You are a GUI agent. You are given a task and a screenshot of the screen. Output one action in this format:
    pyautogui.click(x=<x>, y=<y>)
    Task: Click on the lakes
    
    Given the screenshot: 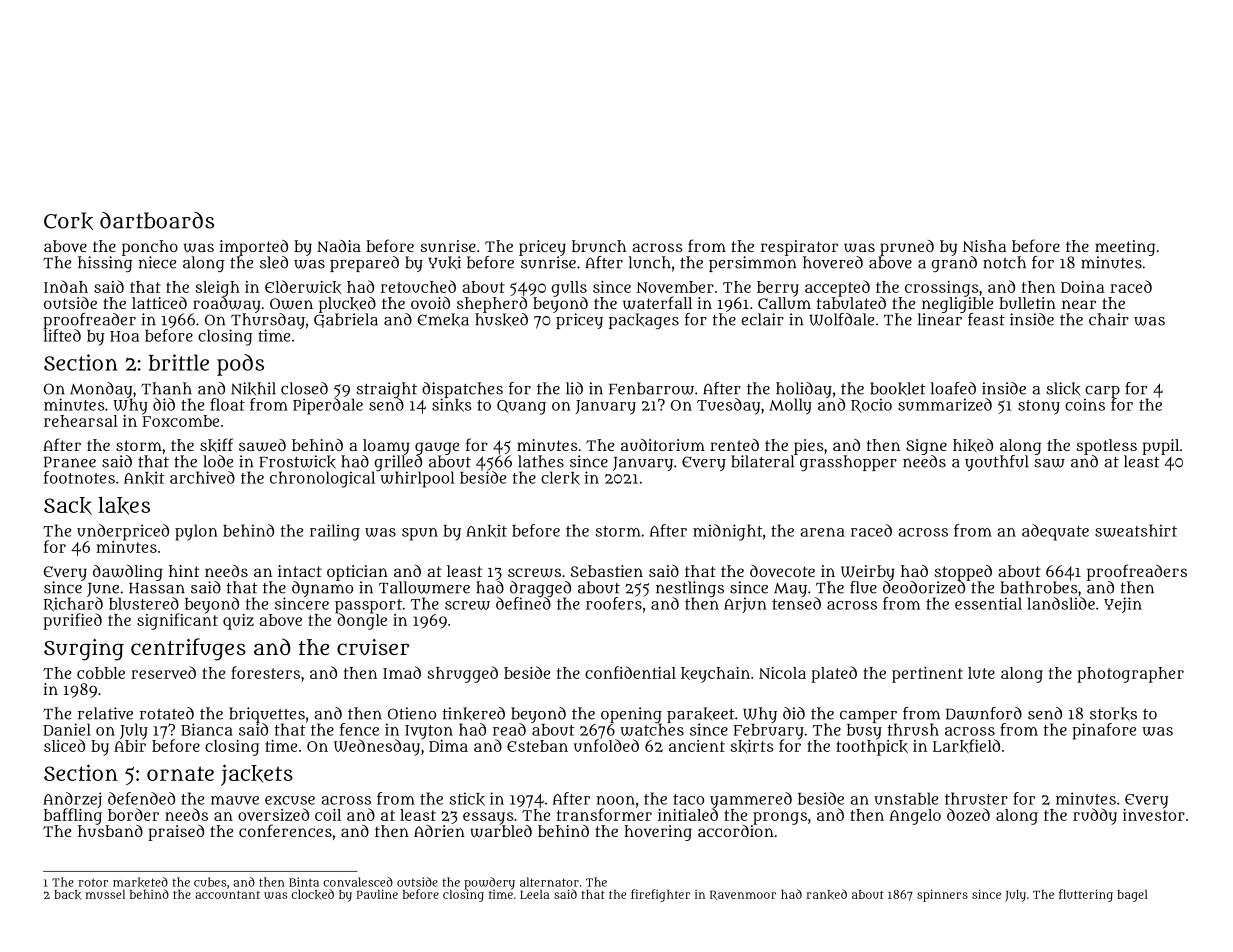 What is the action you would take?
    pyautogui.click(x=124, y=506)
